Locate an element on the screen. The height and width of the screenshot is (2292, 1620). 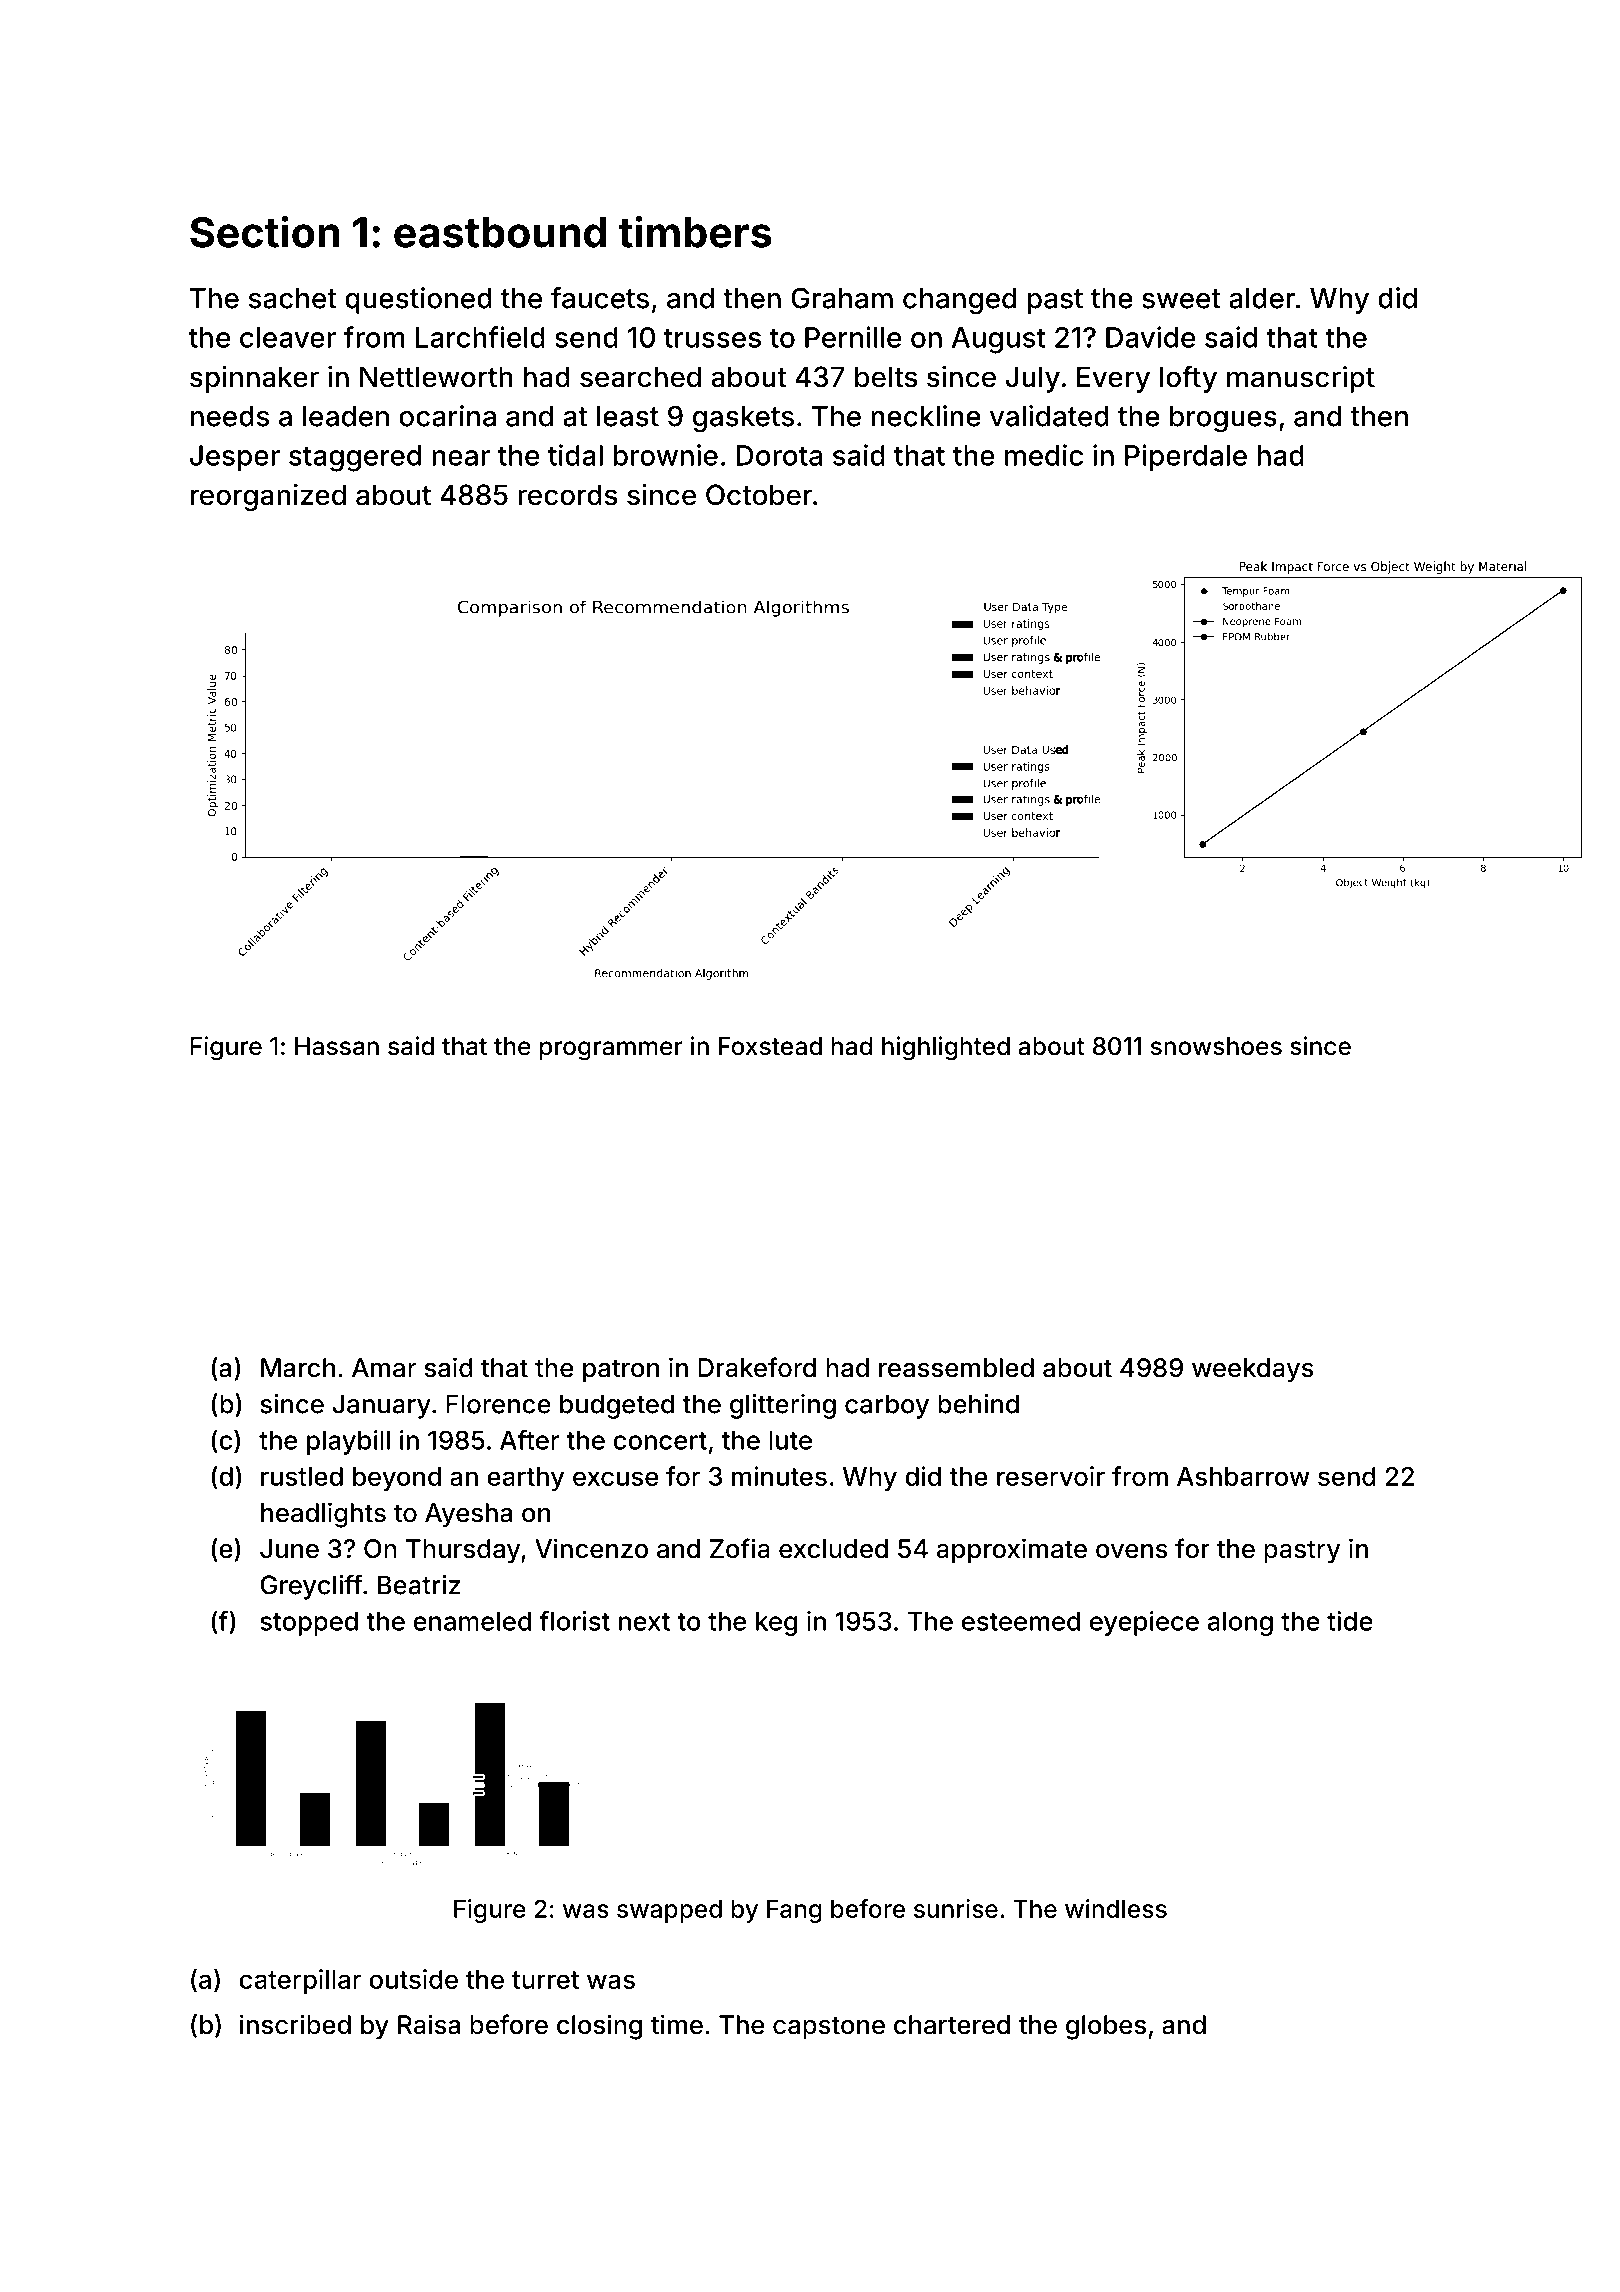
Hassan is located at coordinates (337, 1046).
